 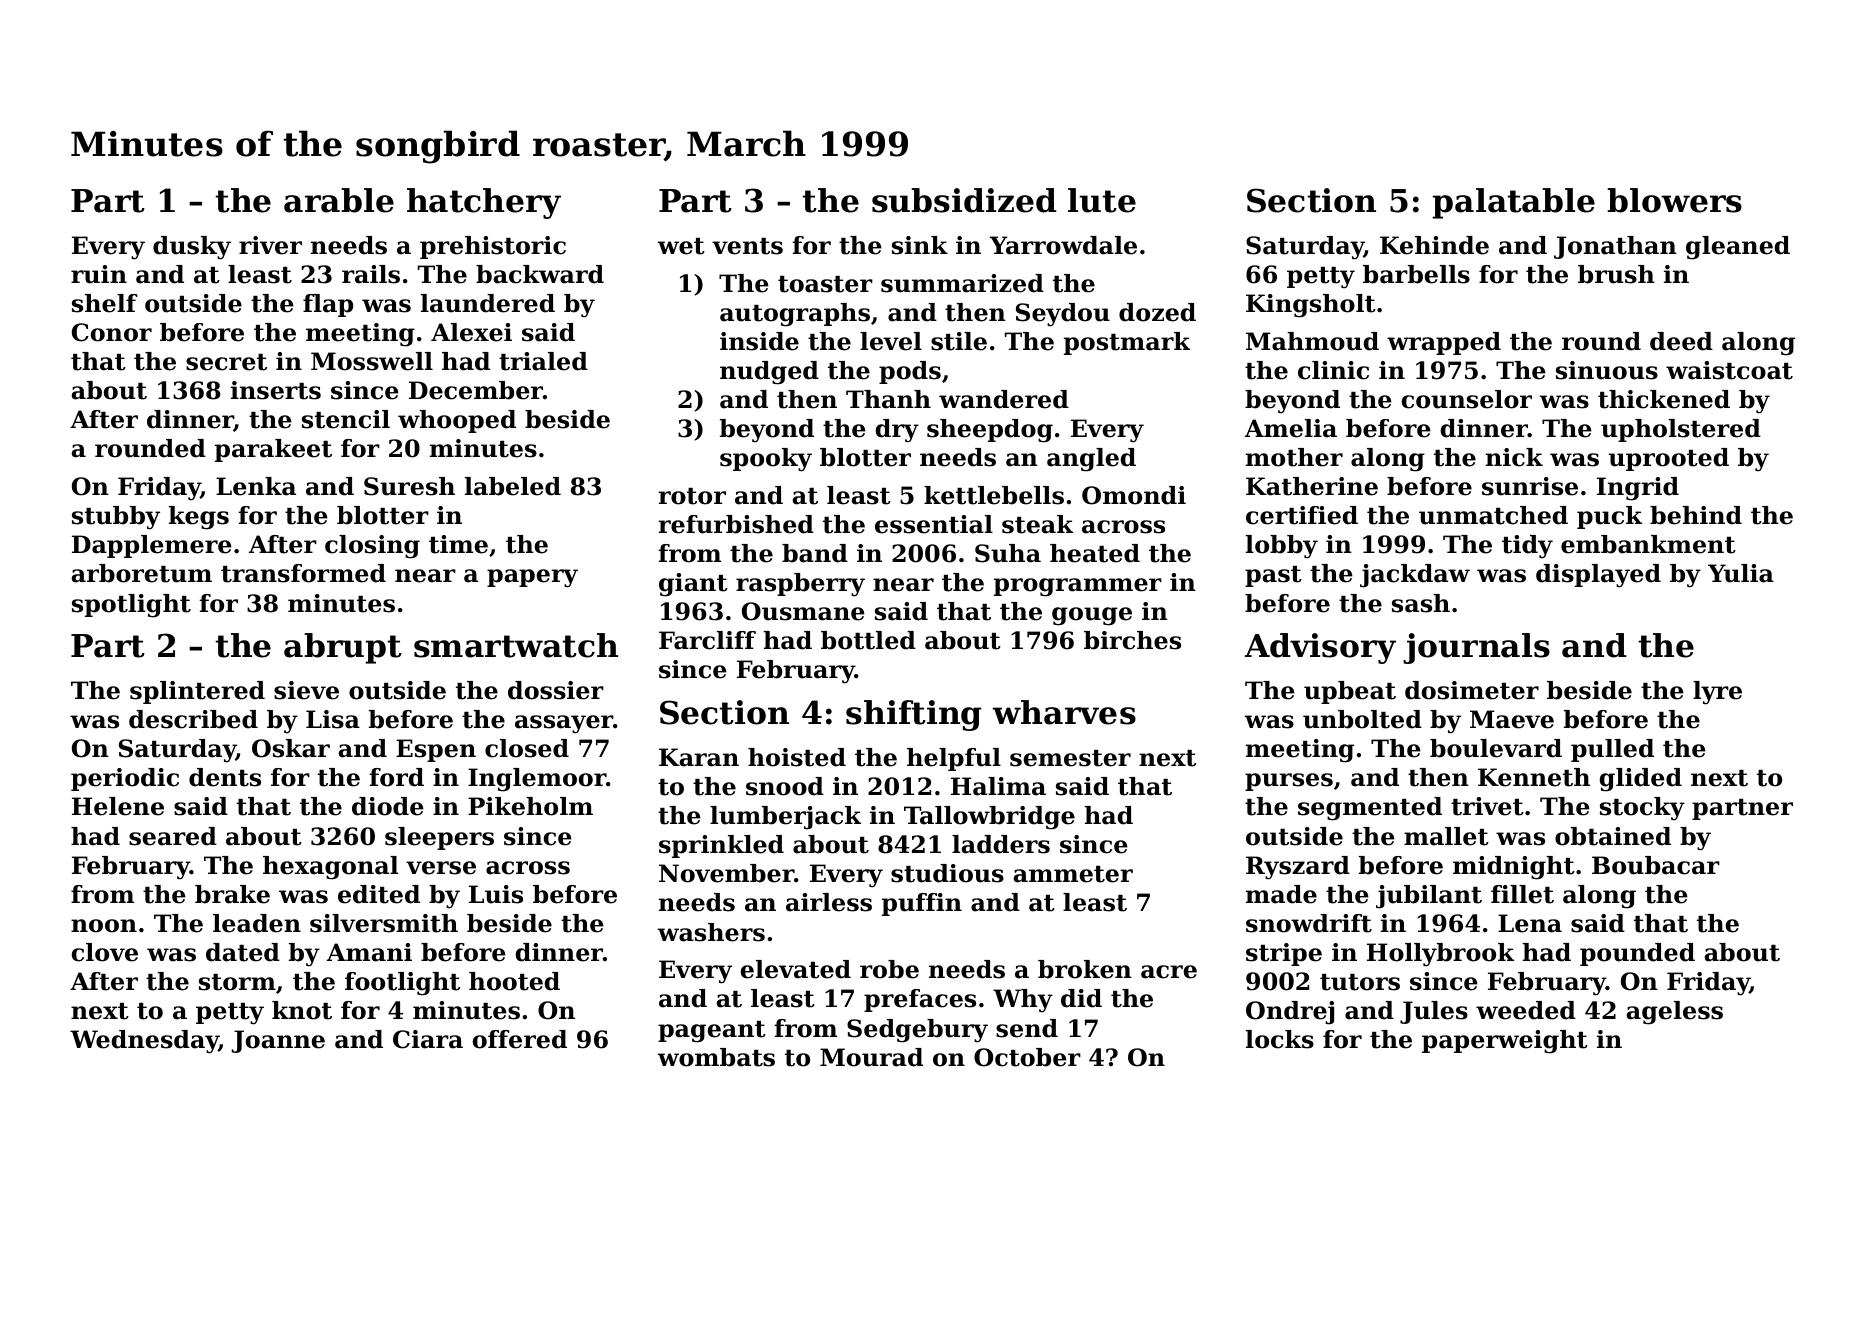 I want to click on offered, so click(x=520, y=1039).
